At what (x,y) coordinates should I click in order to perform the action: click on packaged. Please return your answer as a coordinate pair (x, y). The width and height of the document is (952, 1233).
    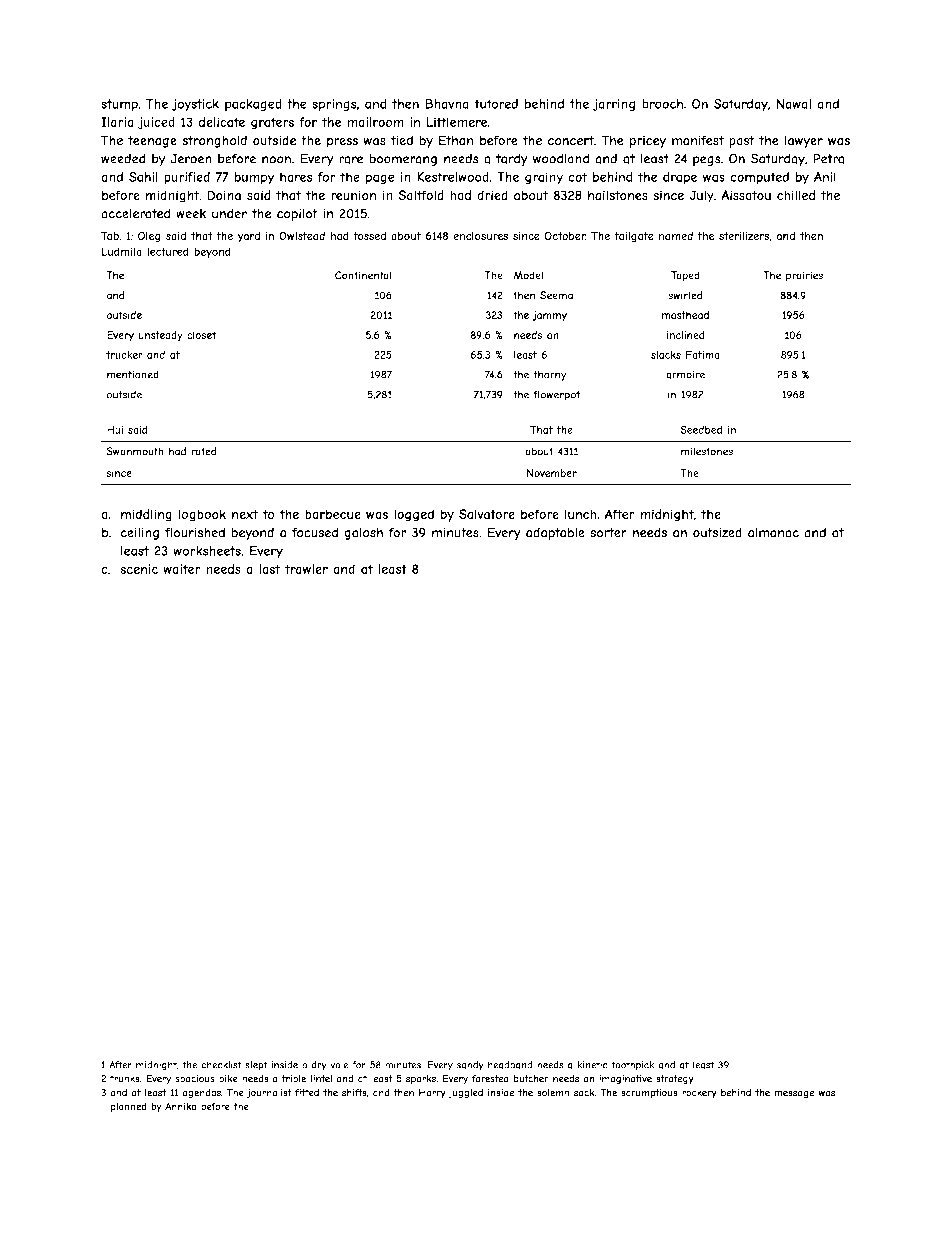
    Looking at the image, I should click on (253, 105).
